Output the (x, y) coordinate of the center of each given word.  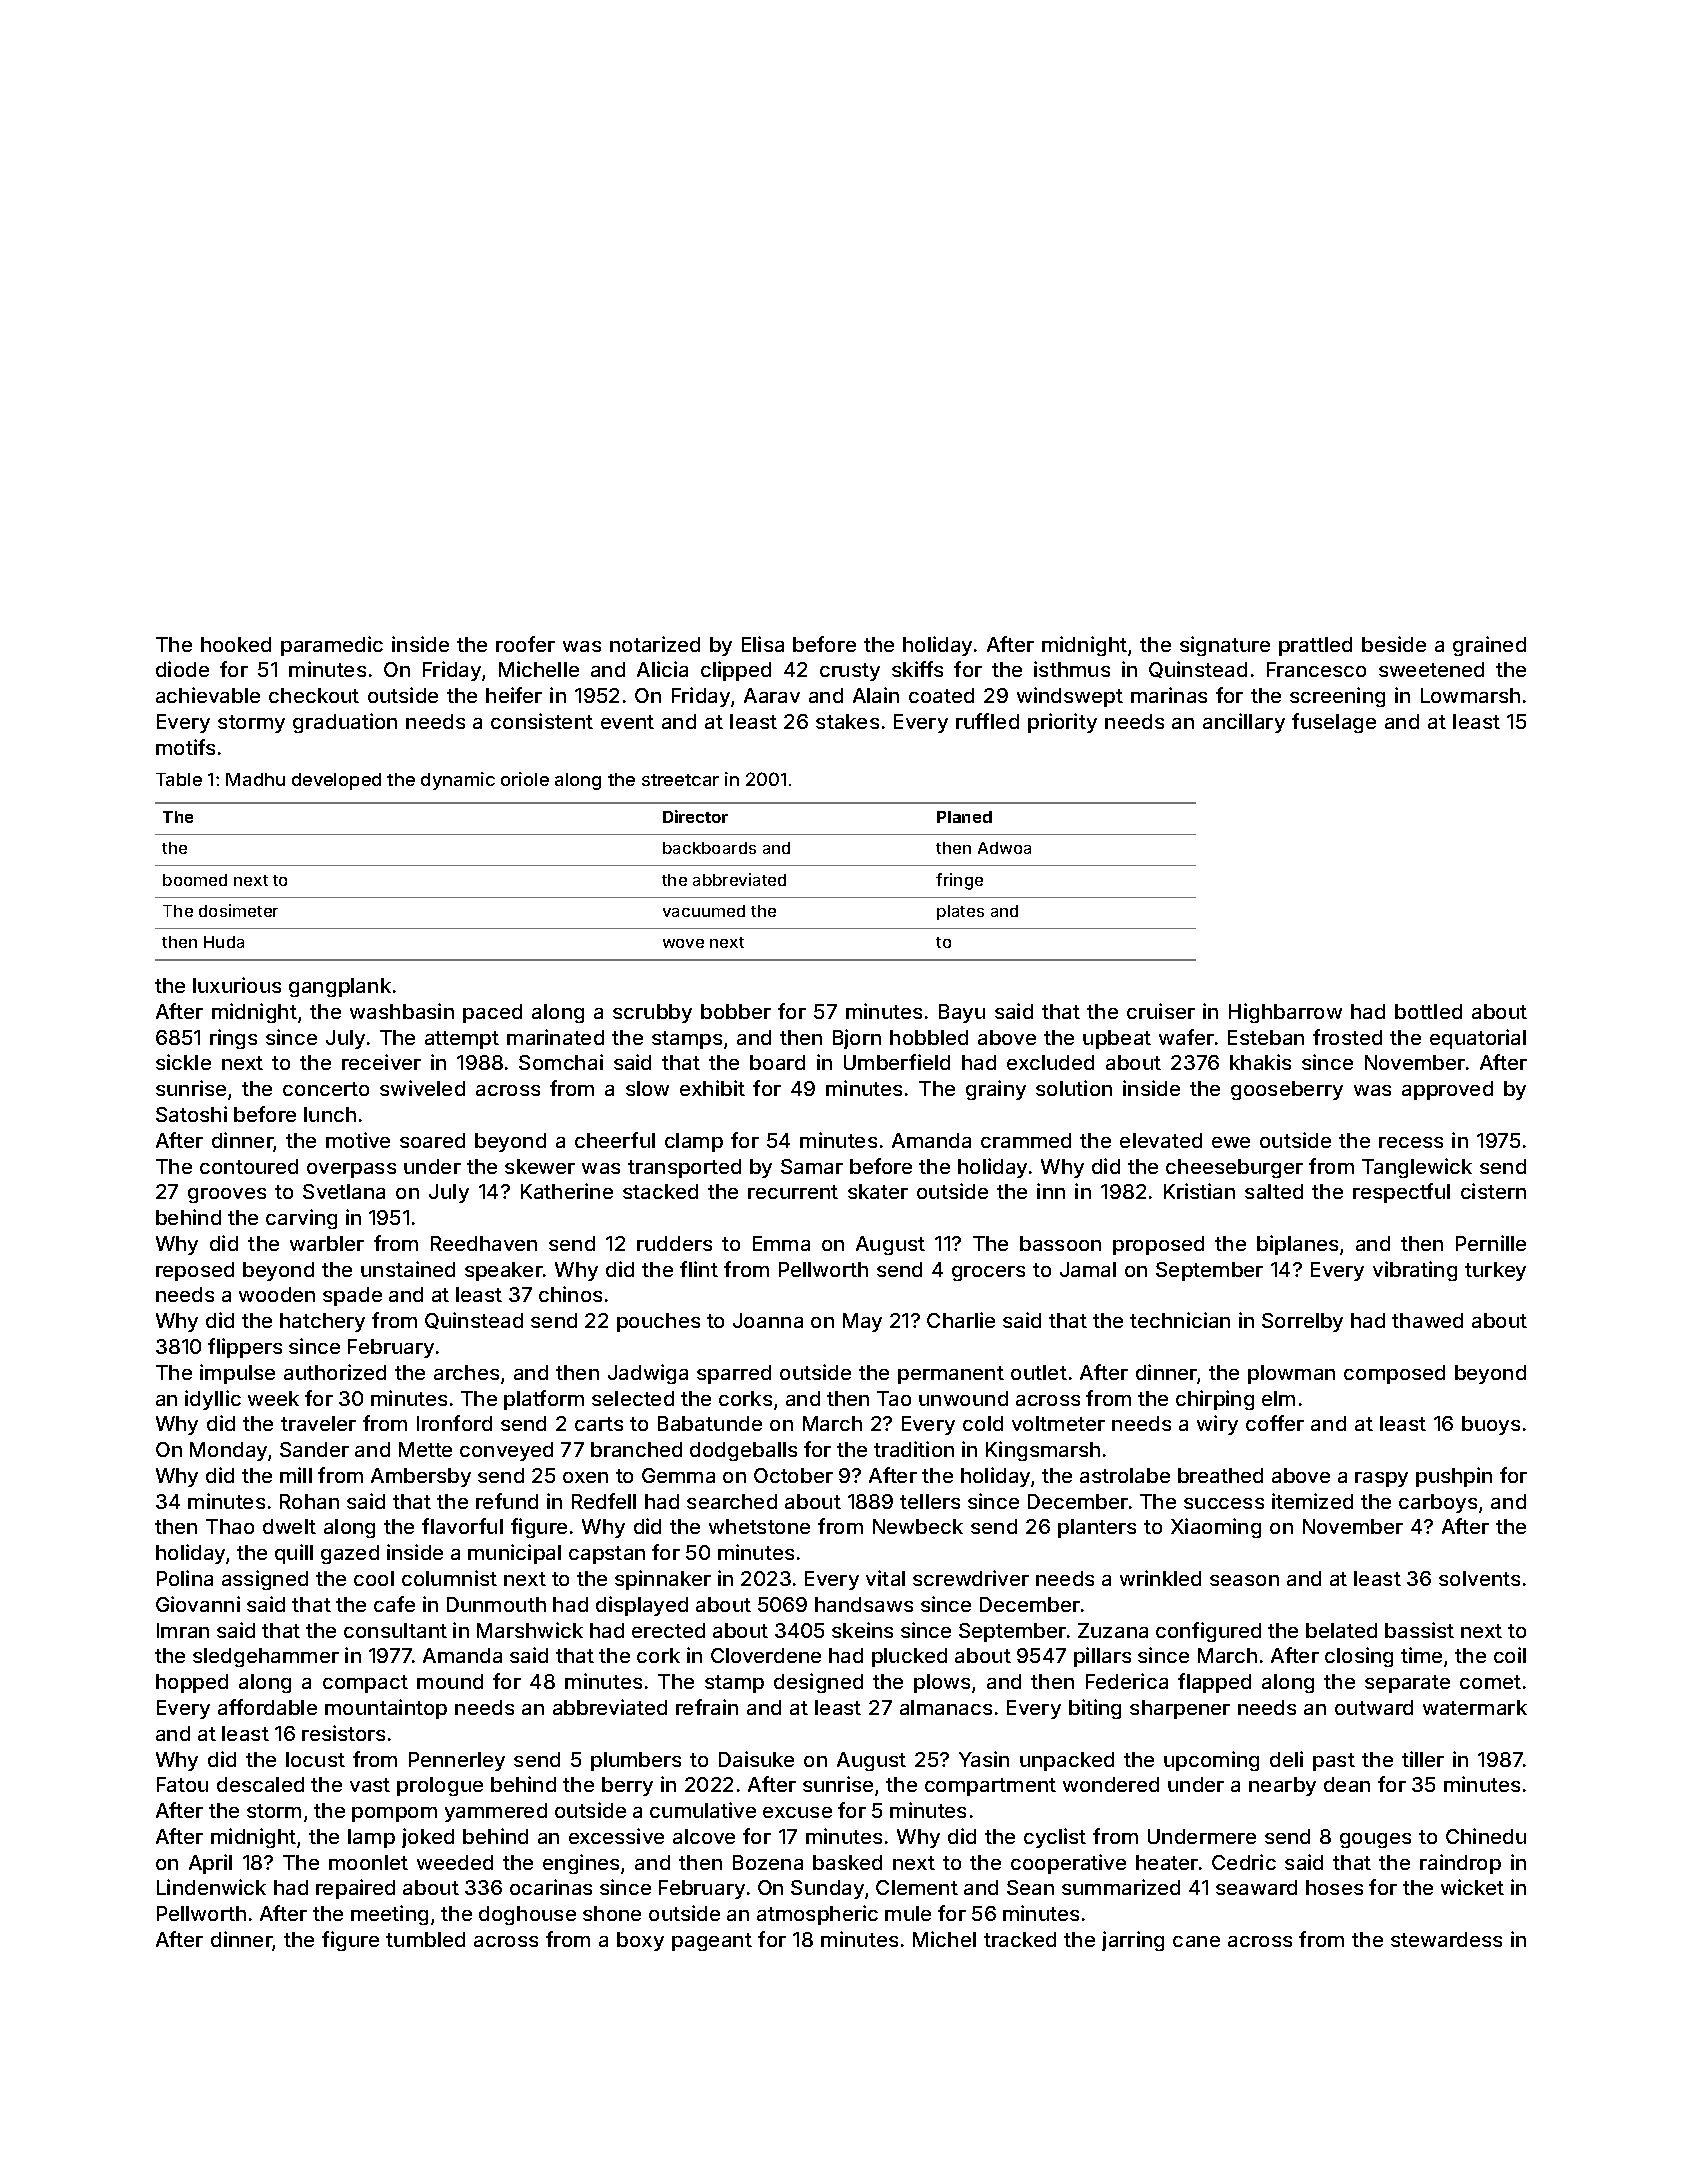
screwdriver (971, 1578)
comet (1490, 1682)
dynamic (458, 781)
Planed (964, 817)
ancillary (1244, 723)
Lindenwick (211, 1887)
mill (296, 1475)
